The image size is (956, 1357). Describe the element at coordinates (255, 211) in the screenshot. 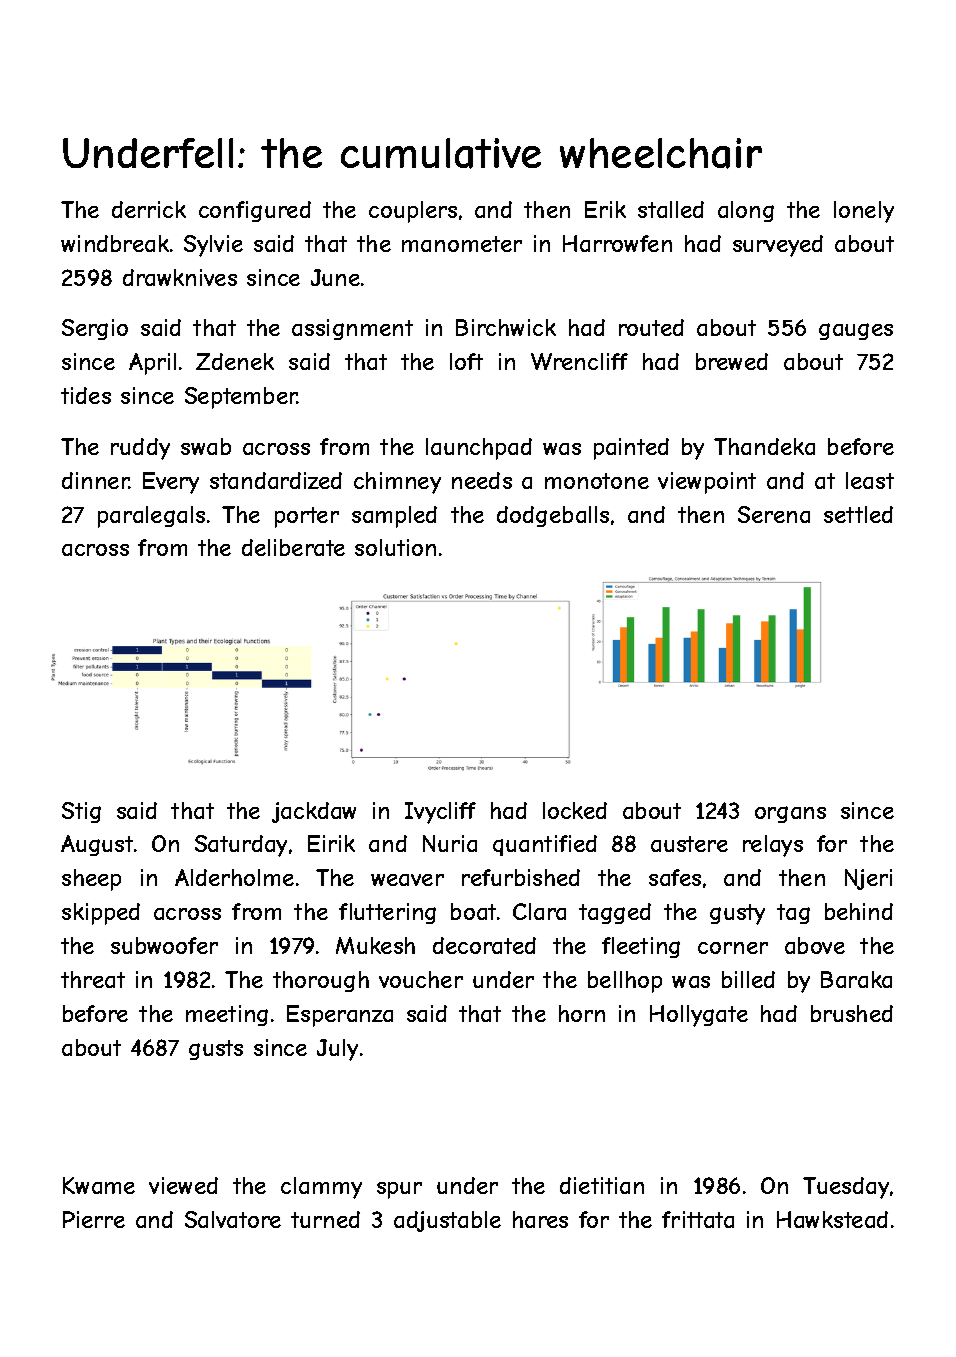

I see `configured` at that location.
